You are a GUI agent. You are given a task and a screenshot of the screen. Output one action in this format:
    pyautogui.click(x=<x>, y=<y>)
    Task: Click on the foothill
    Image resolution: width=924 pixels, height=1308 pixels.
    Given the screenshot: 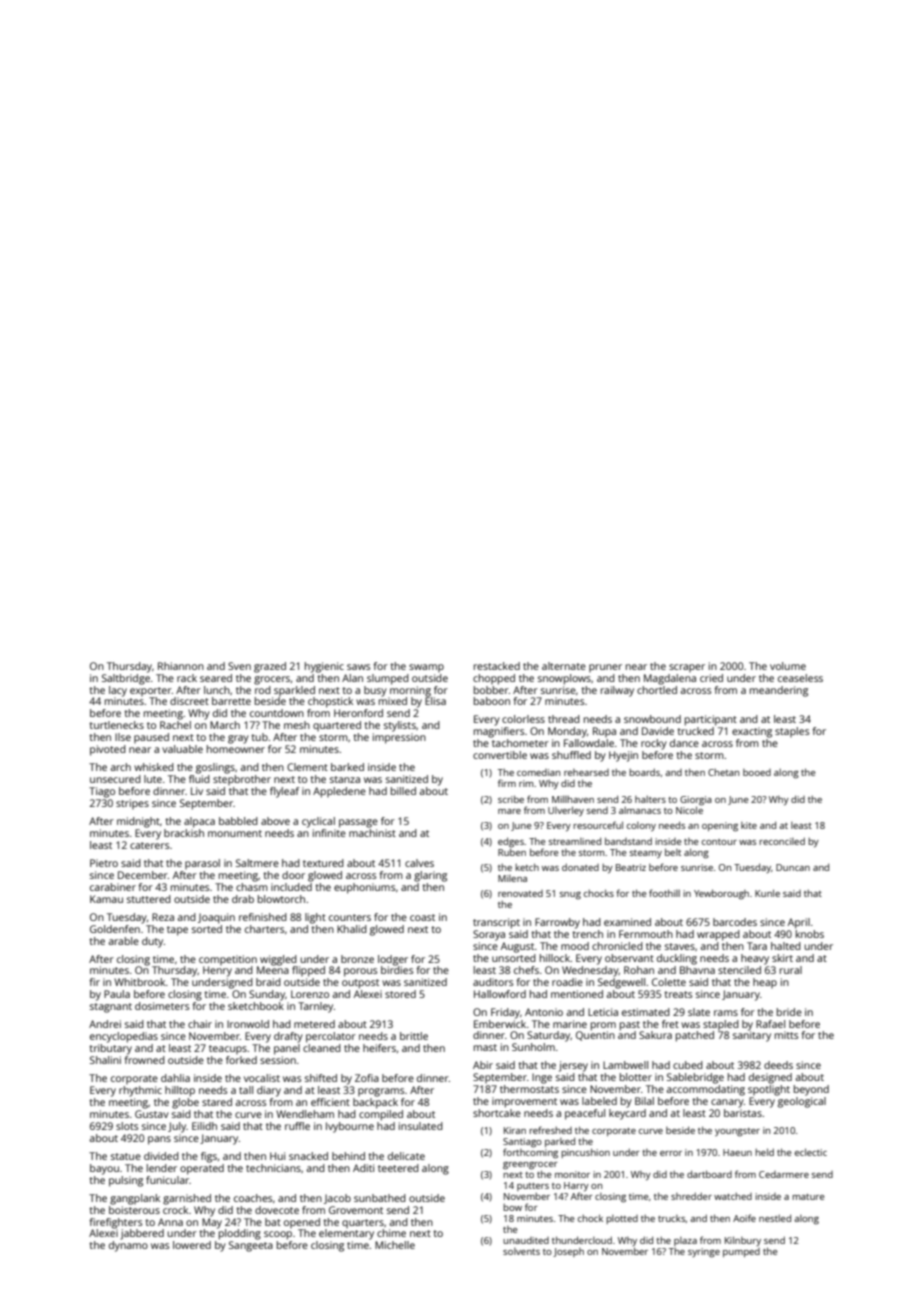 What is the action you would take?
    pyautogui.click(x=664, y=893)
